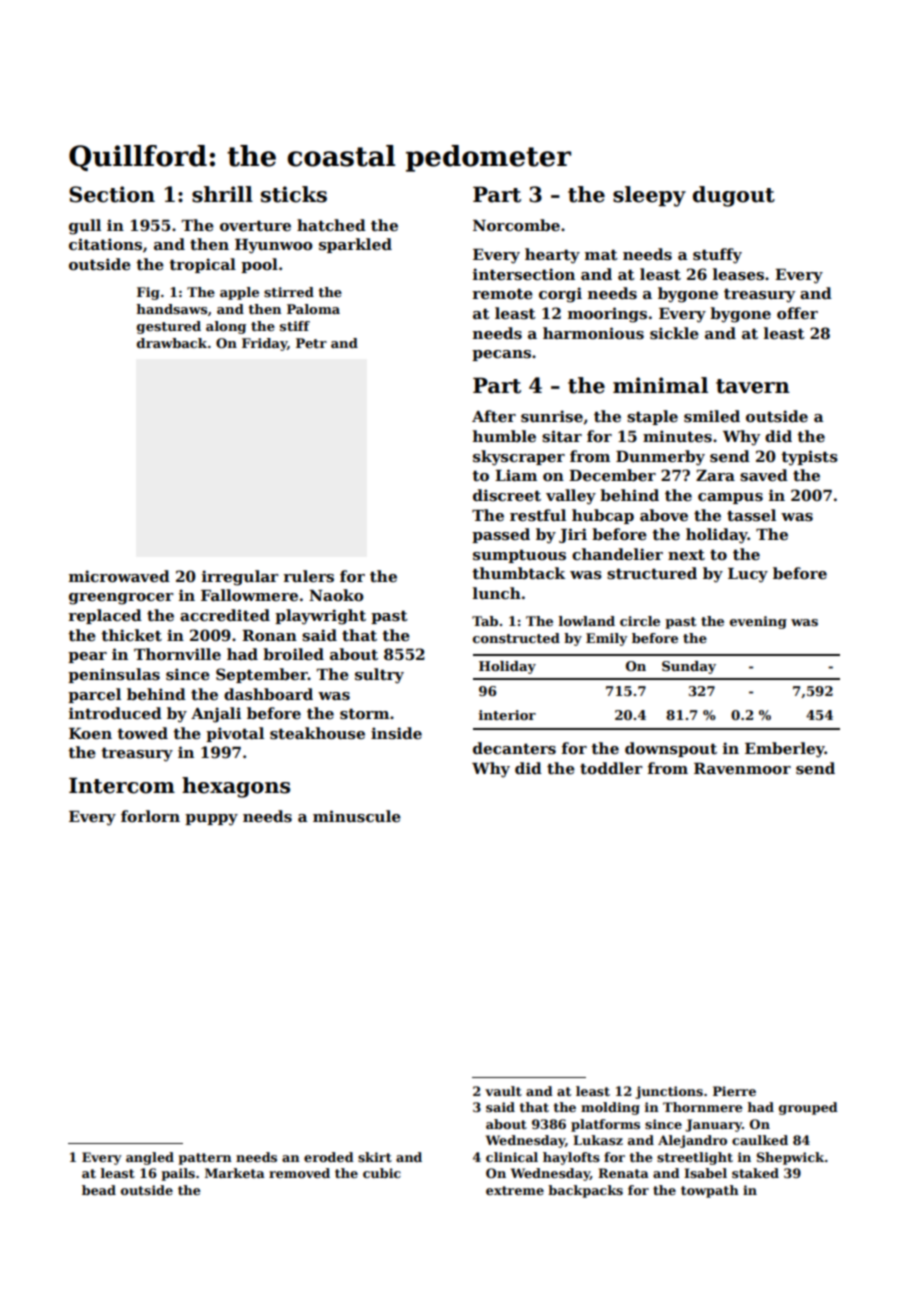 This image has width=908, height=1316. Describe the element at coordinates (649, 196) in the image. I see `sleepy` at that location.
